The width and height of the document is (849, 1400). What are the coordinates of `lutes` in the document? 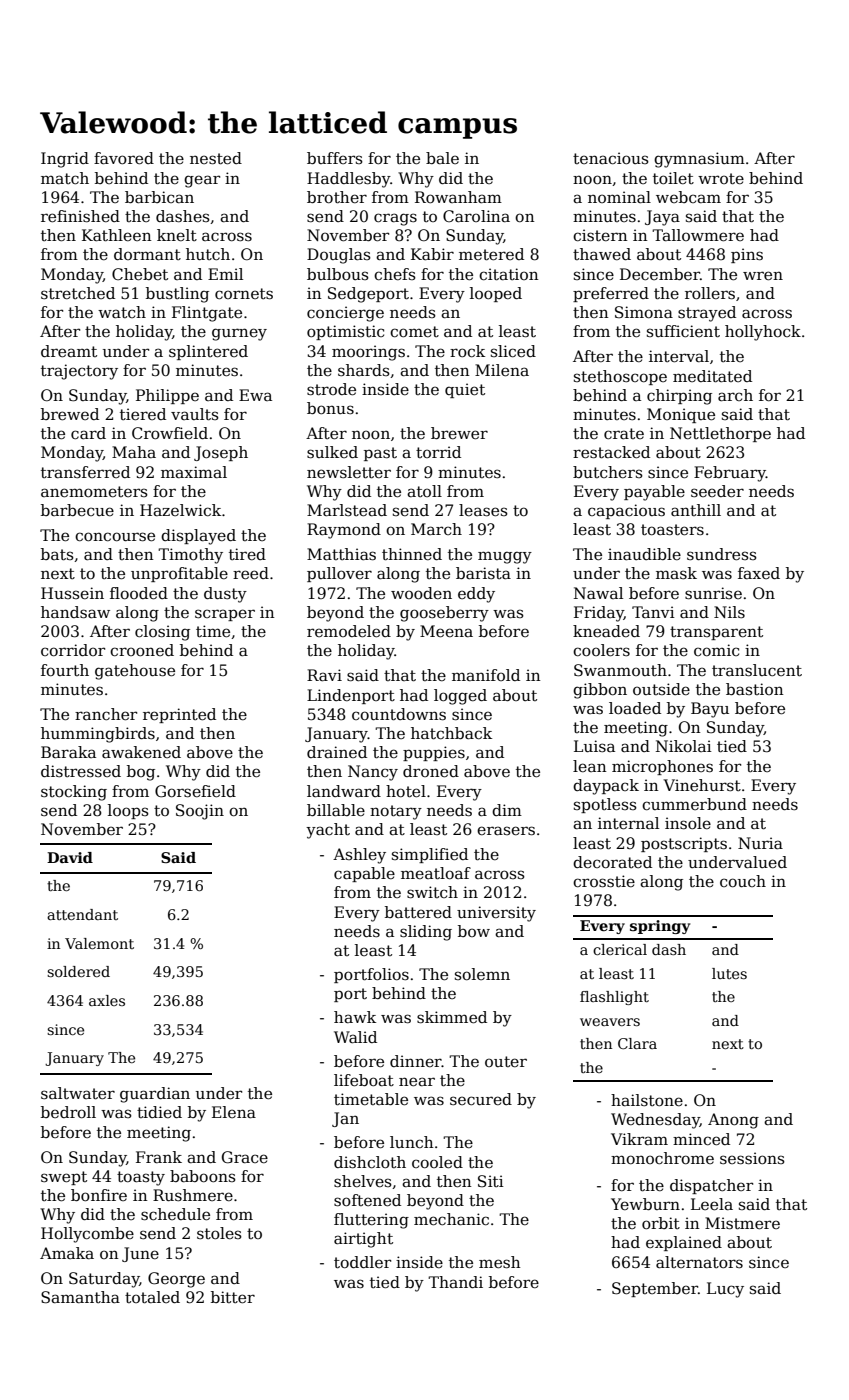 It's located at (729, 973).
